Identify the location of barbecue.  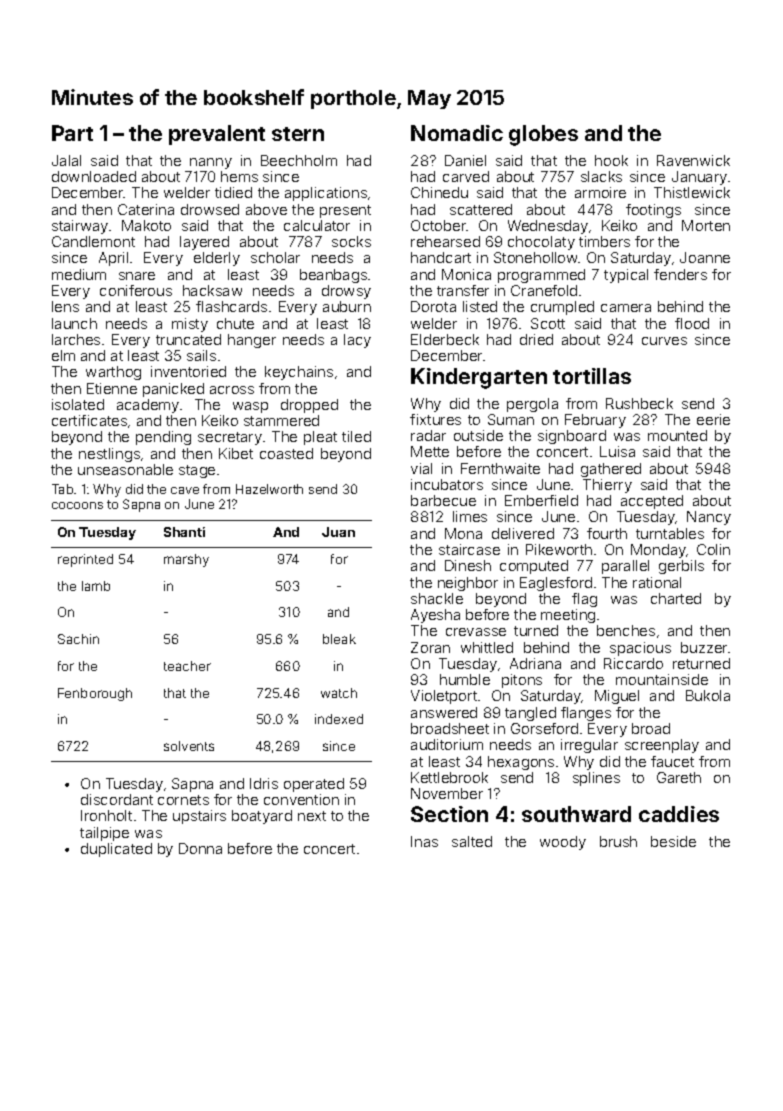
(443, 500).
